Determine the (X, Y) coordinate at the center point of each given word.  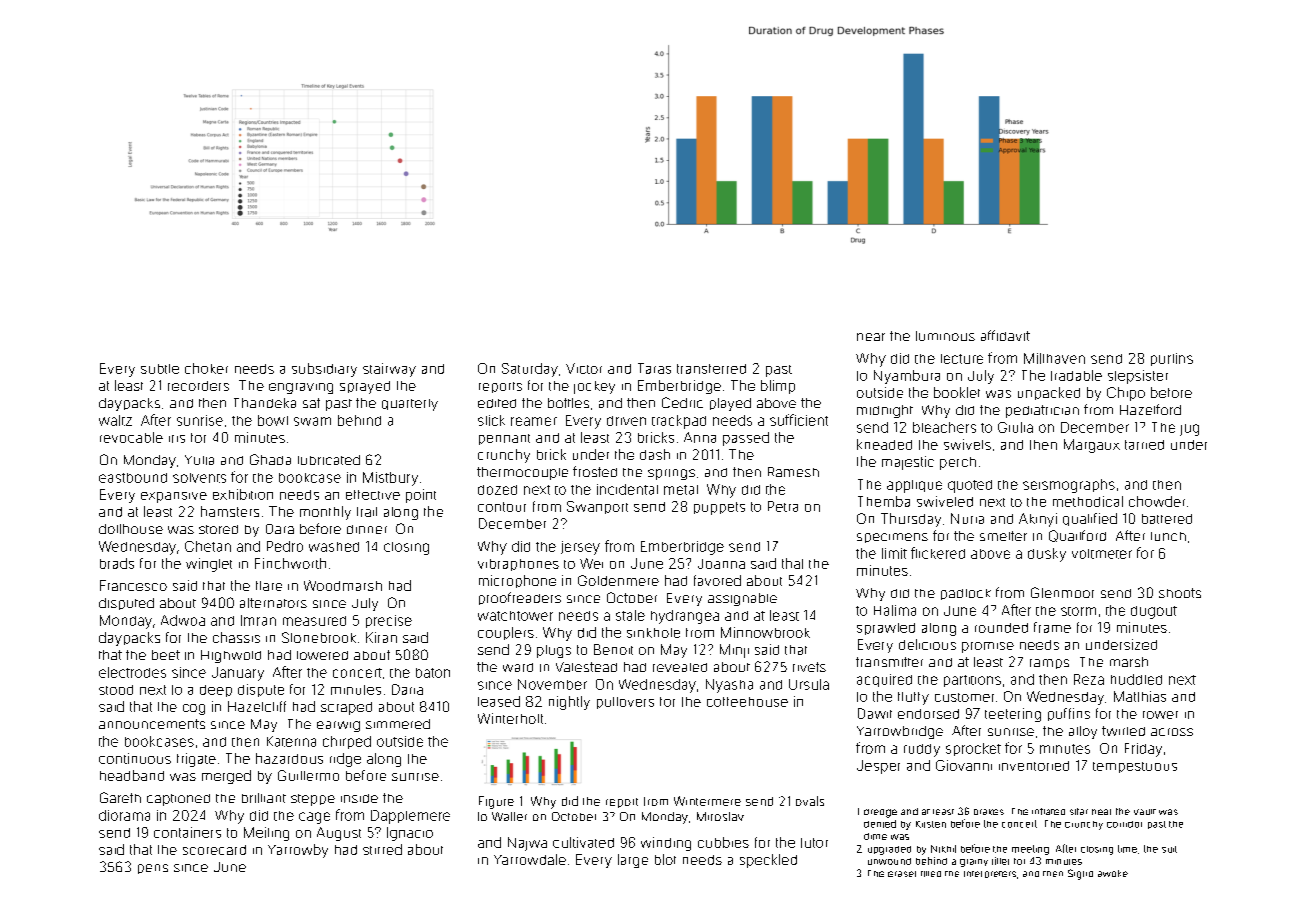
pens (153, 869)
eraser (902, 874)
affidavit (1005, 335)
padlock (966, 594)
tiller (1000, 861)
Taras (654, 368)
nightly (569, 703)
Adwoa (183, 620)
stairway (389, 370)
